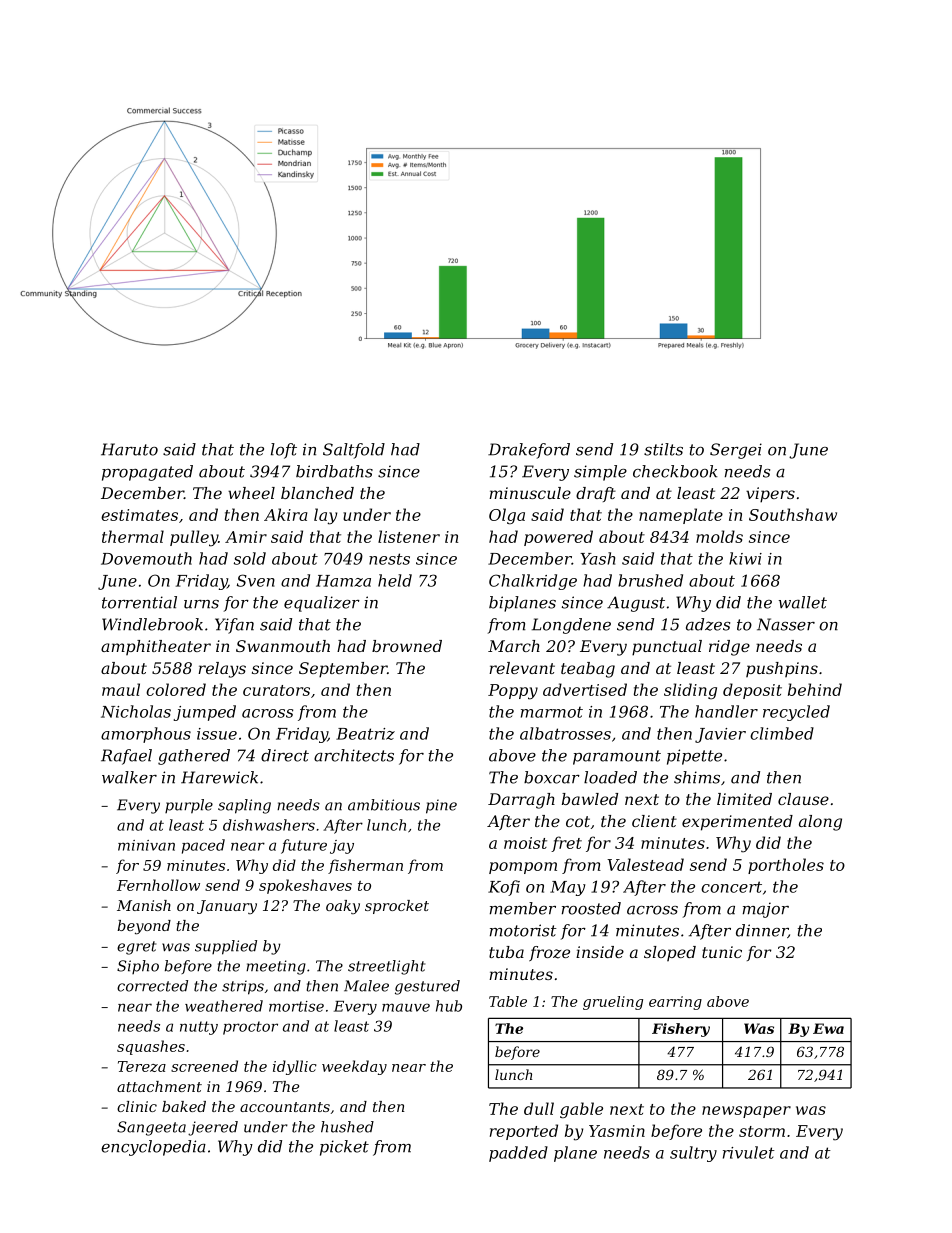  I want to click on Drakeford, so click(529, 451).
